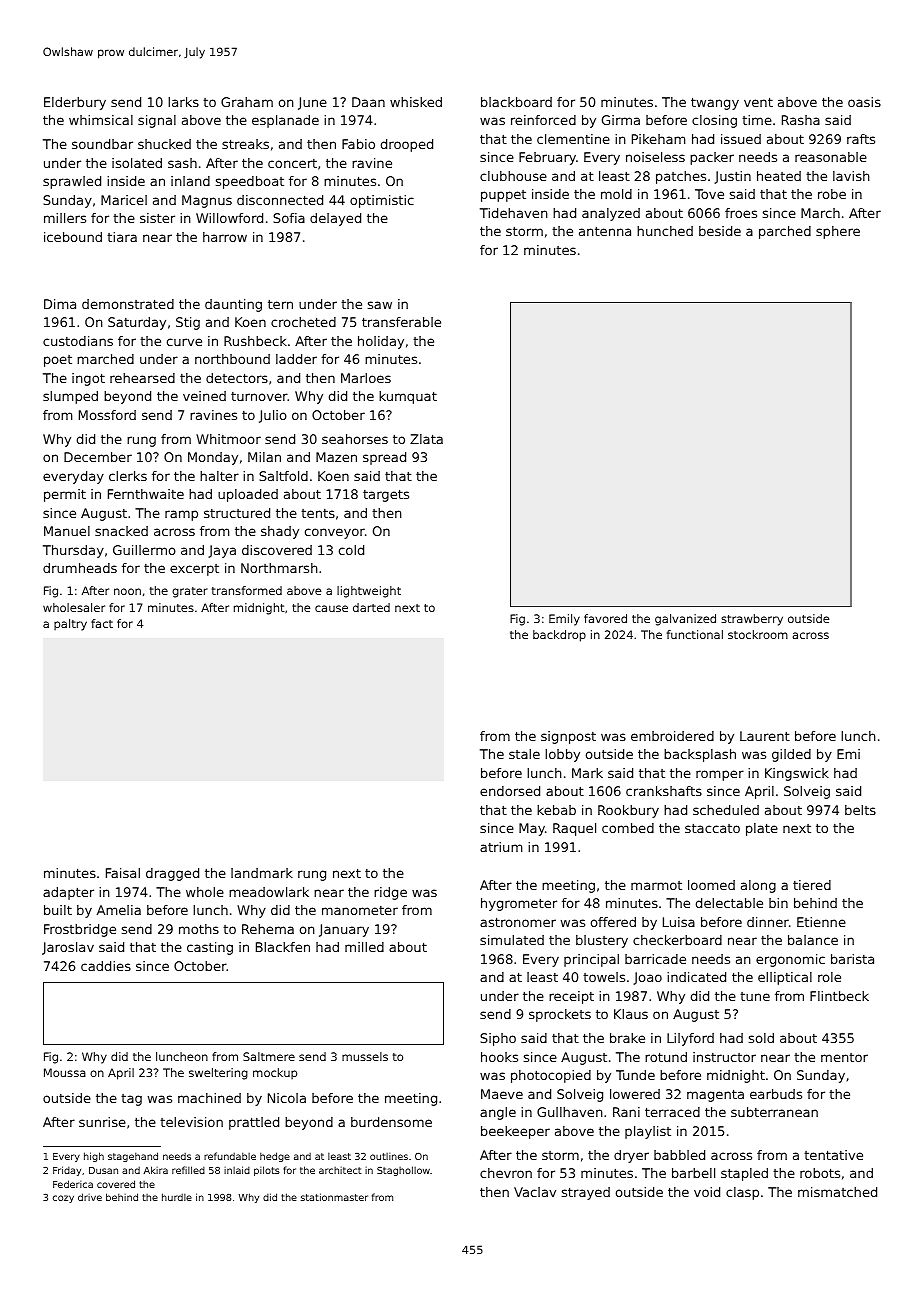 Image resolution: width=924 pixels, height=1308 pixels. Describe the element at coordinates (358, 144) in the image. I see `Fabio` at that location.
